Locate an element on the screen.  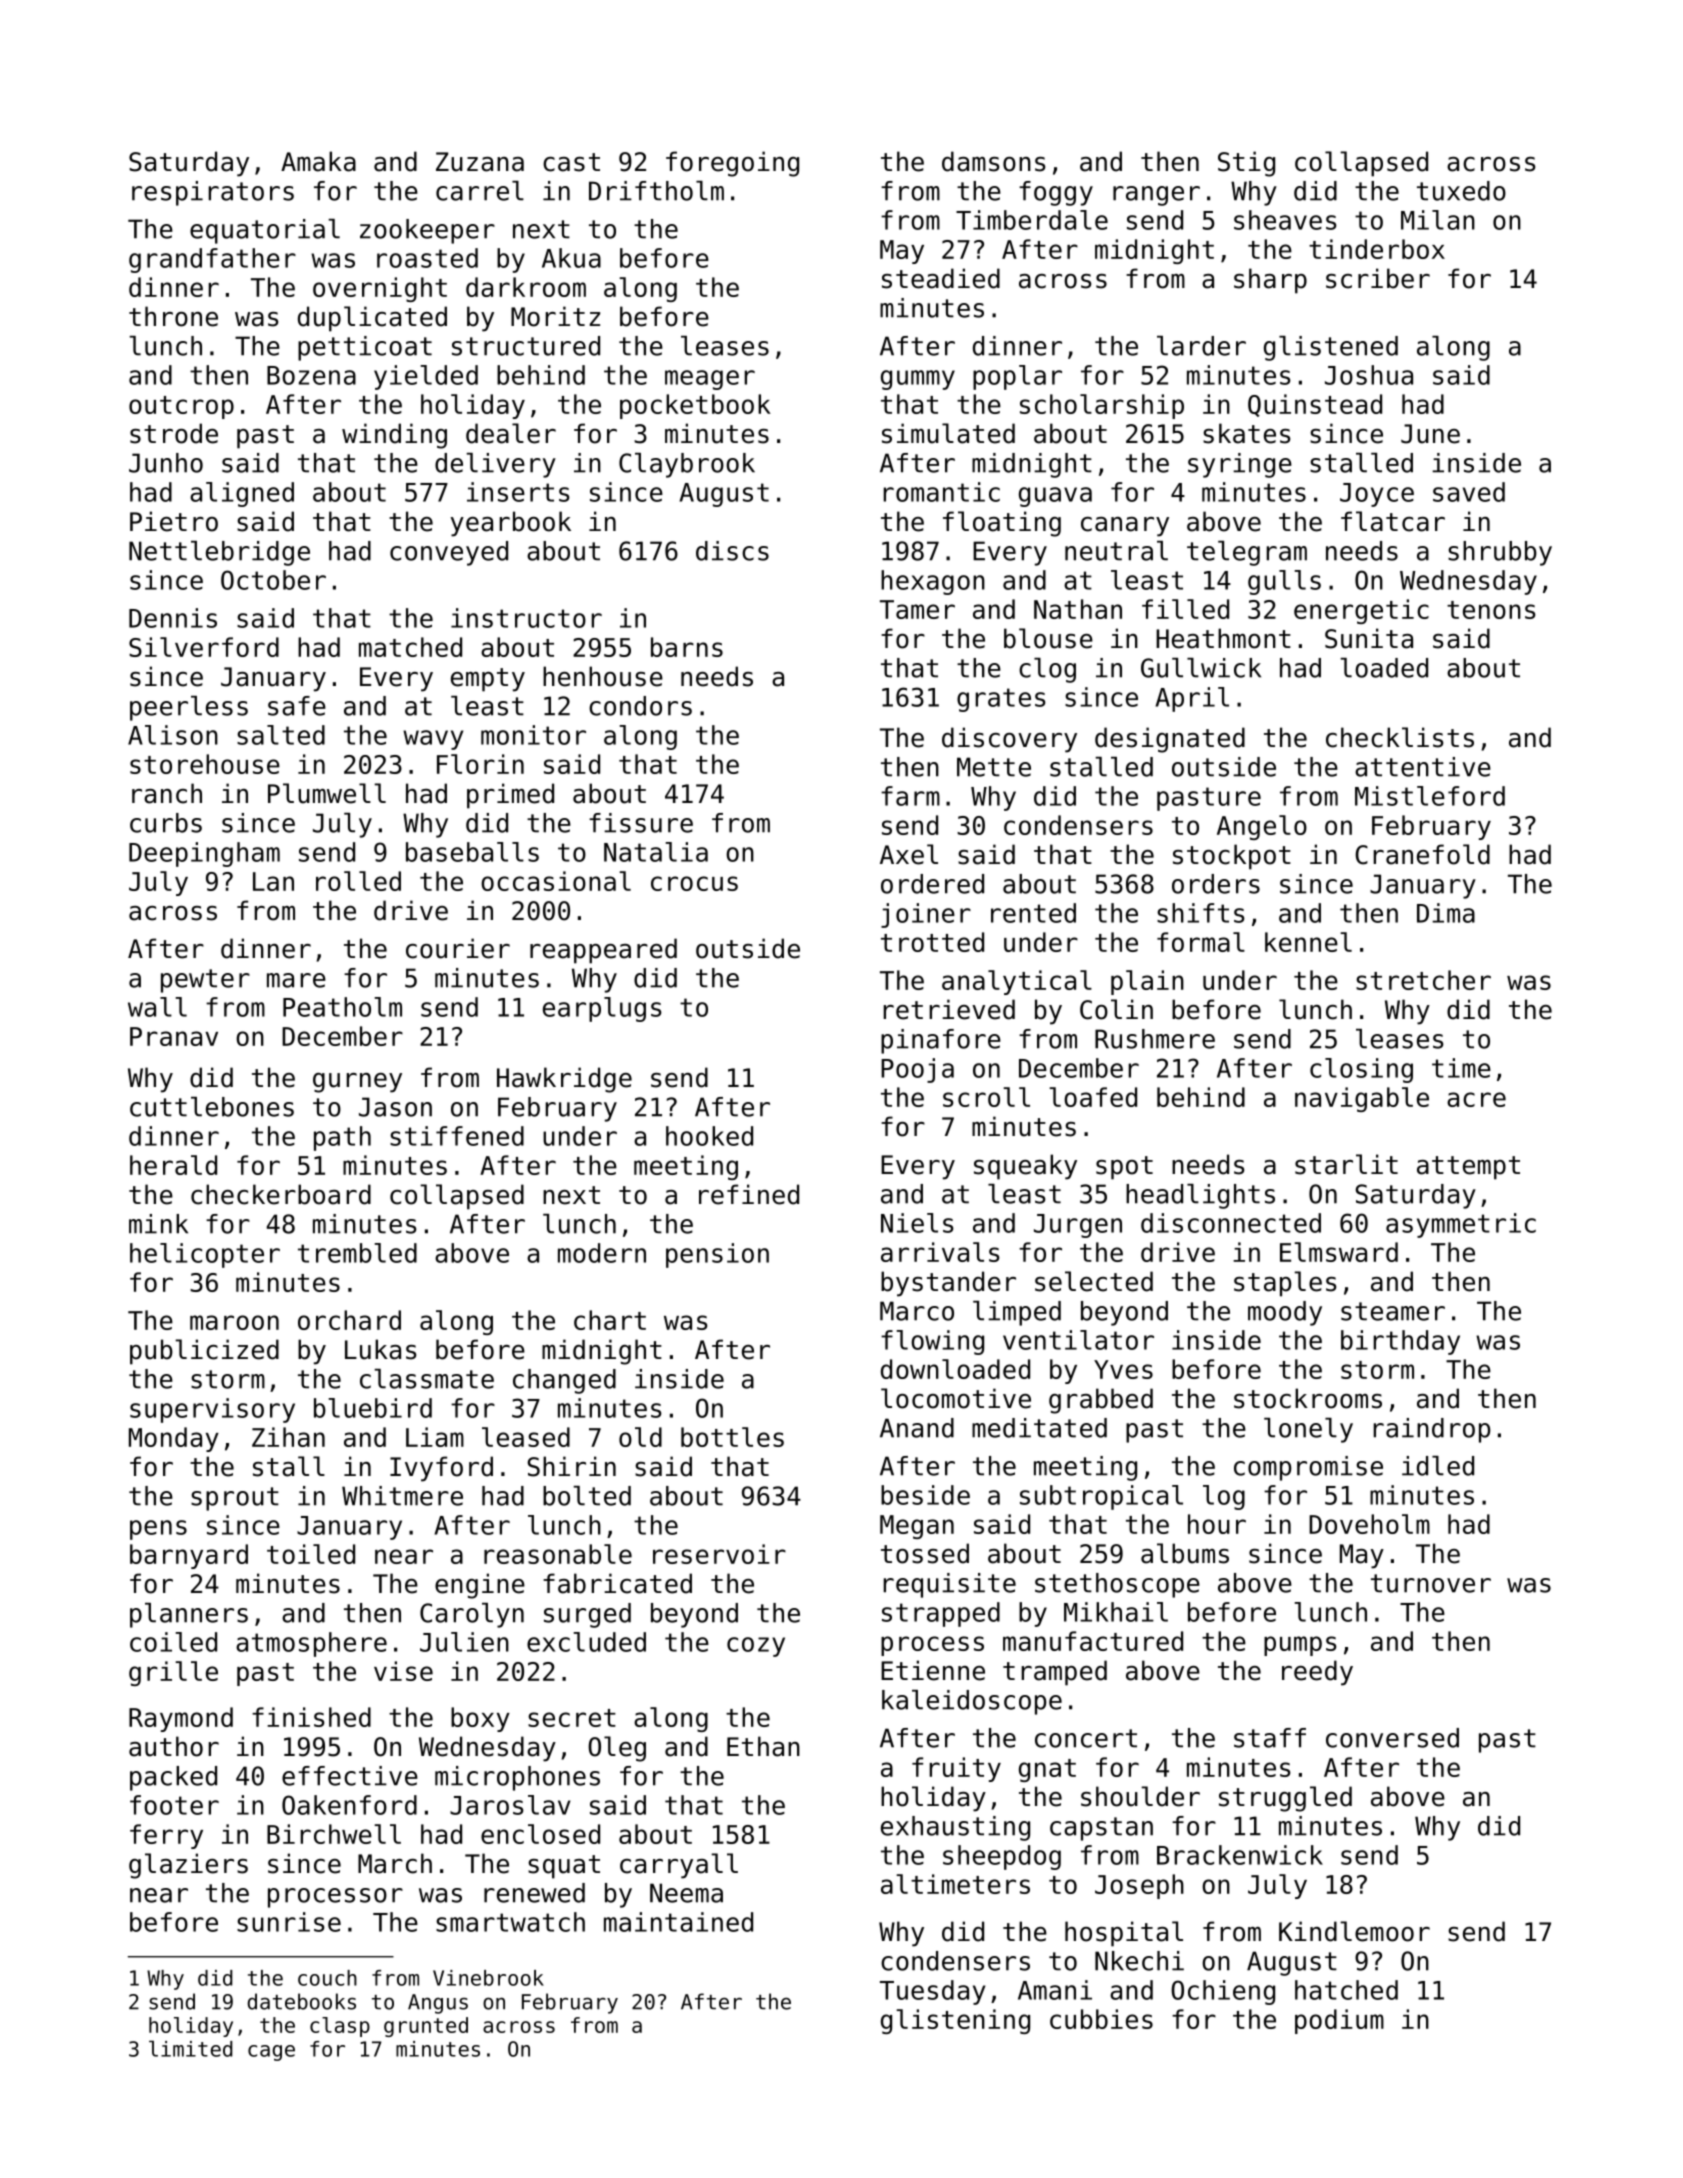
Pooja is located at coordinates (917, 1070).
